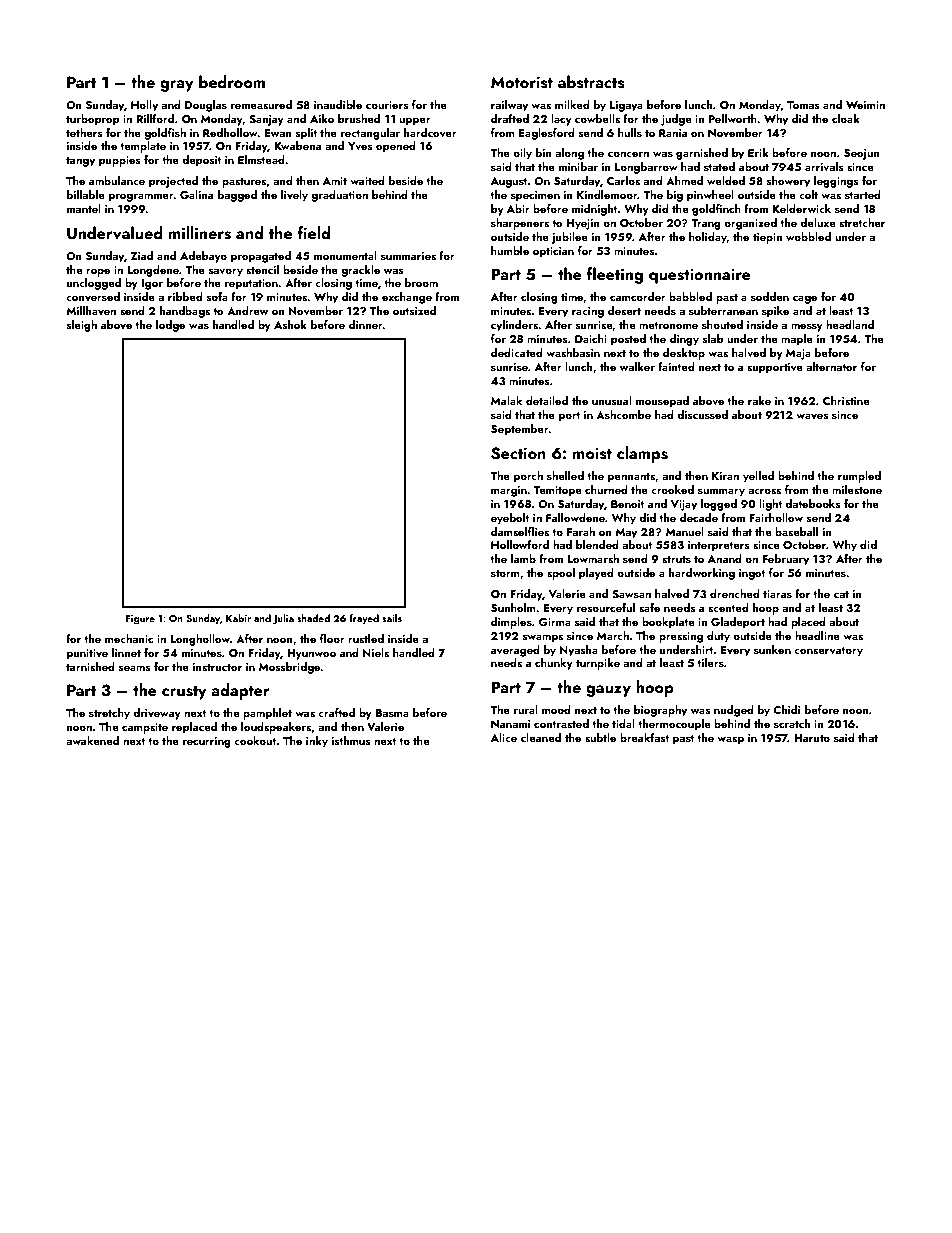 Image resolution: width=952 pixels, height=1233 pixels. I want to click on big, so click(675, 196).
